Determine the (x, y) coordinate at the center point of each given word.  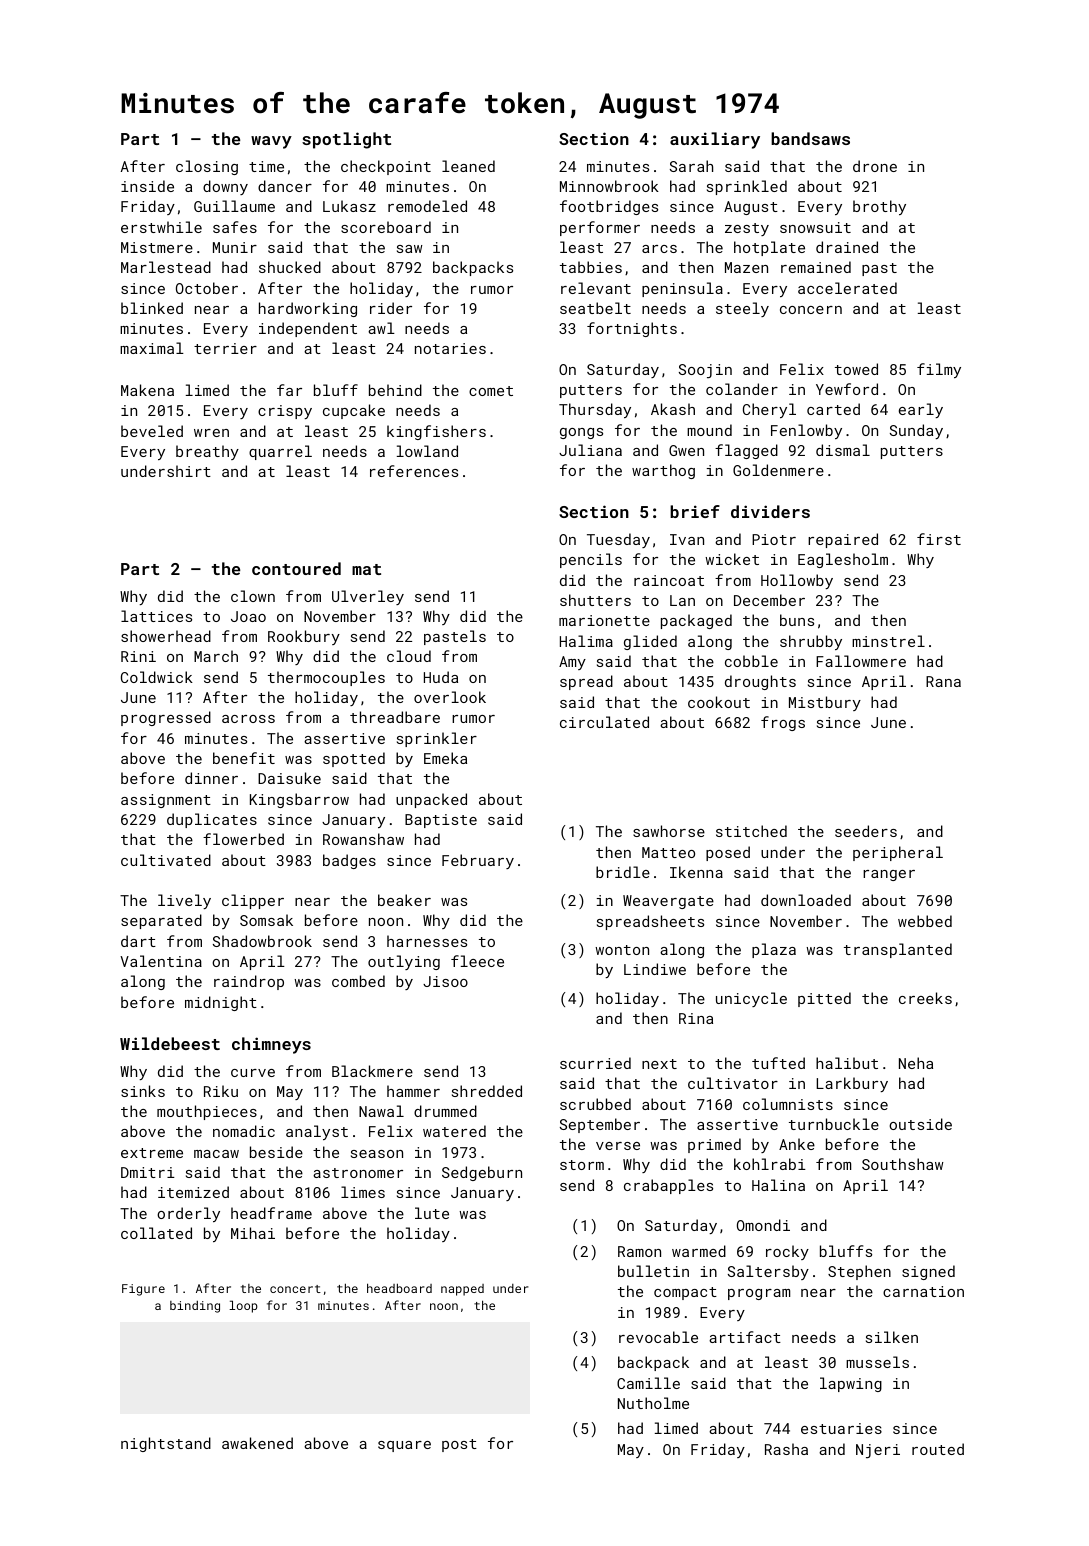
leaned (468, 166)
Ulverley (368, 597)
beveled (152, 431)
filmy (939, 370)
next (659, 1064)
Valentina (161, 961)
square (404, 1446)
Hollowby (797, 581)
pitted (824, 999)
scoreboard (386, 227)
